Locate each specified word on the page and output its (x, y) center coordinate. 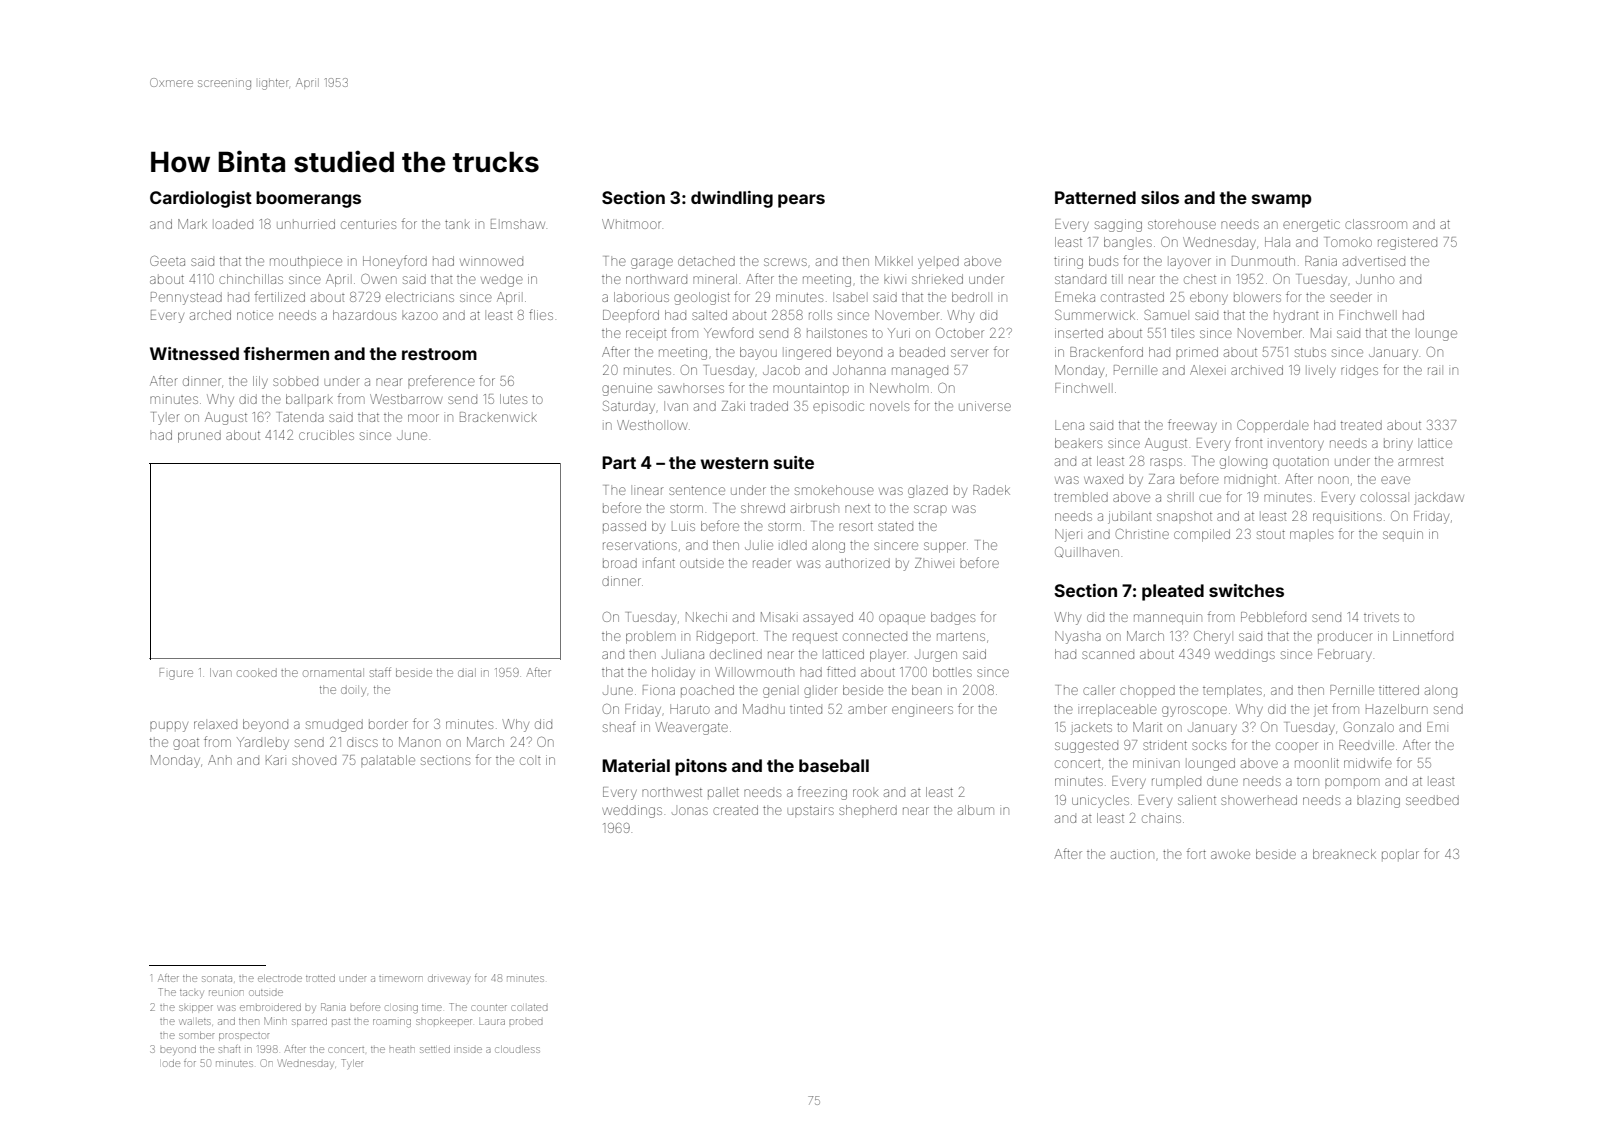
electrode (280, 978)
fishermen (286, 353)
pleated (1173, 592)
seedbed (1432, 800)
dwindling (732, 199)
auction (1132, 854)
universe (985, 406)
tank (457, 224)
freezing (822, 793)
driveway (448, 979)
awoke (1230, 855)
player (888, 656)
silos (1160, 197)
